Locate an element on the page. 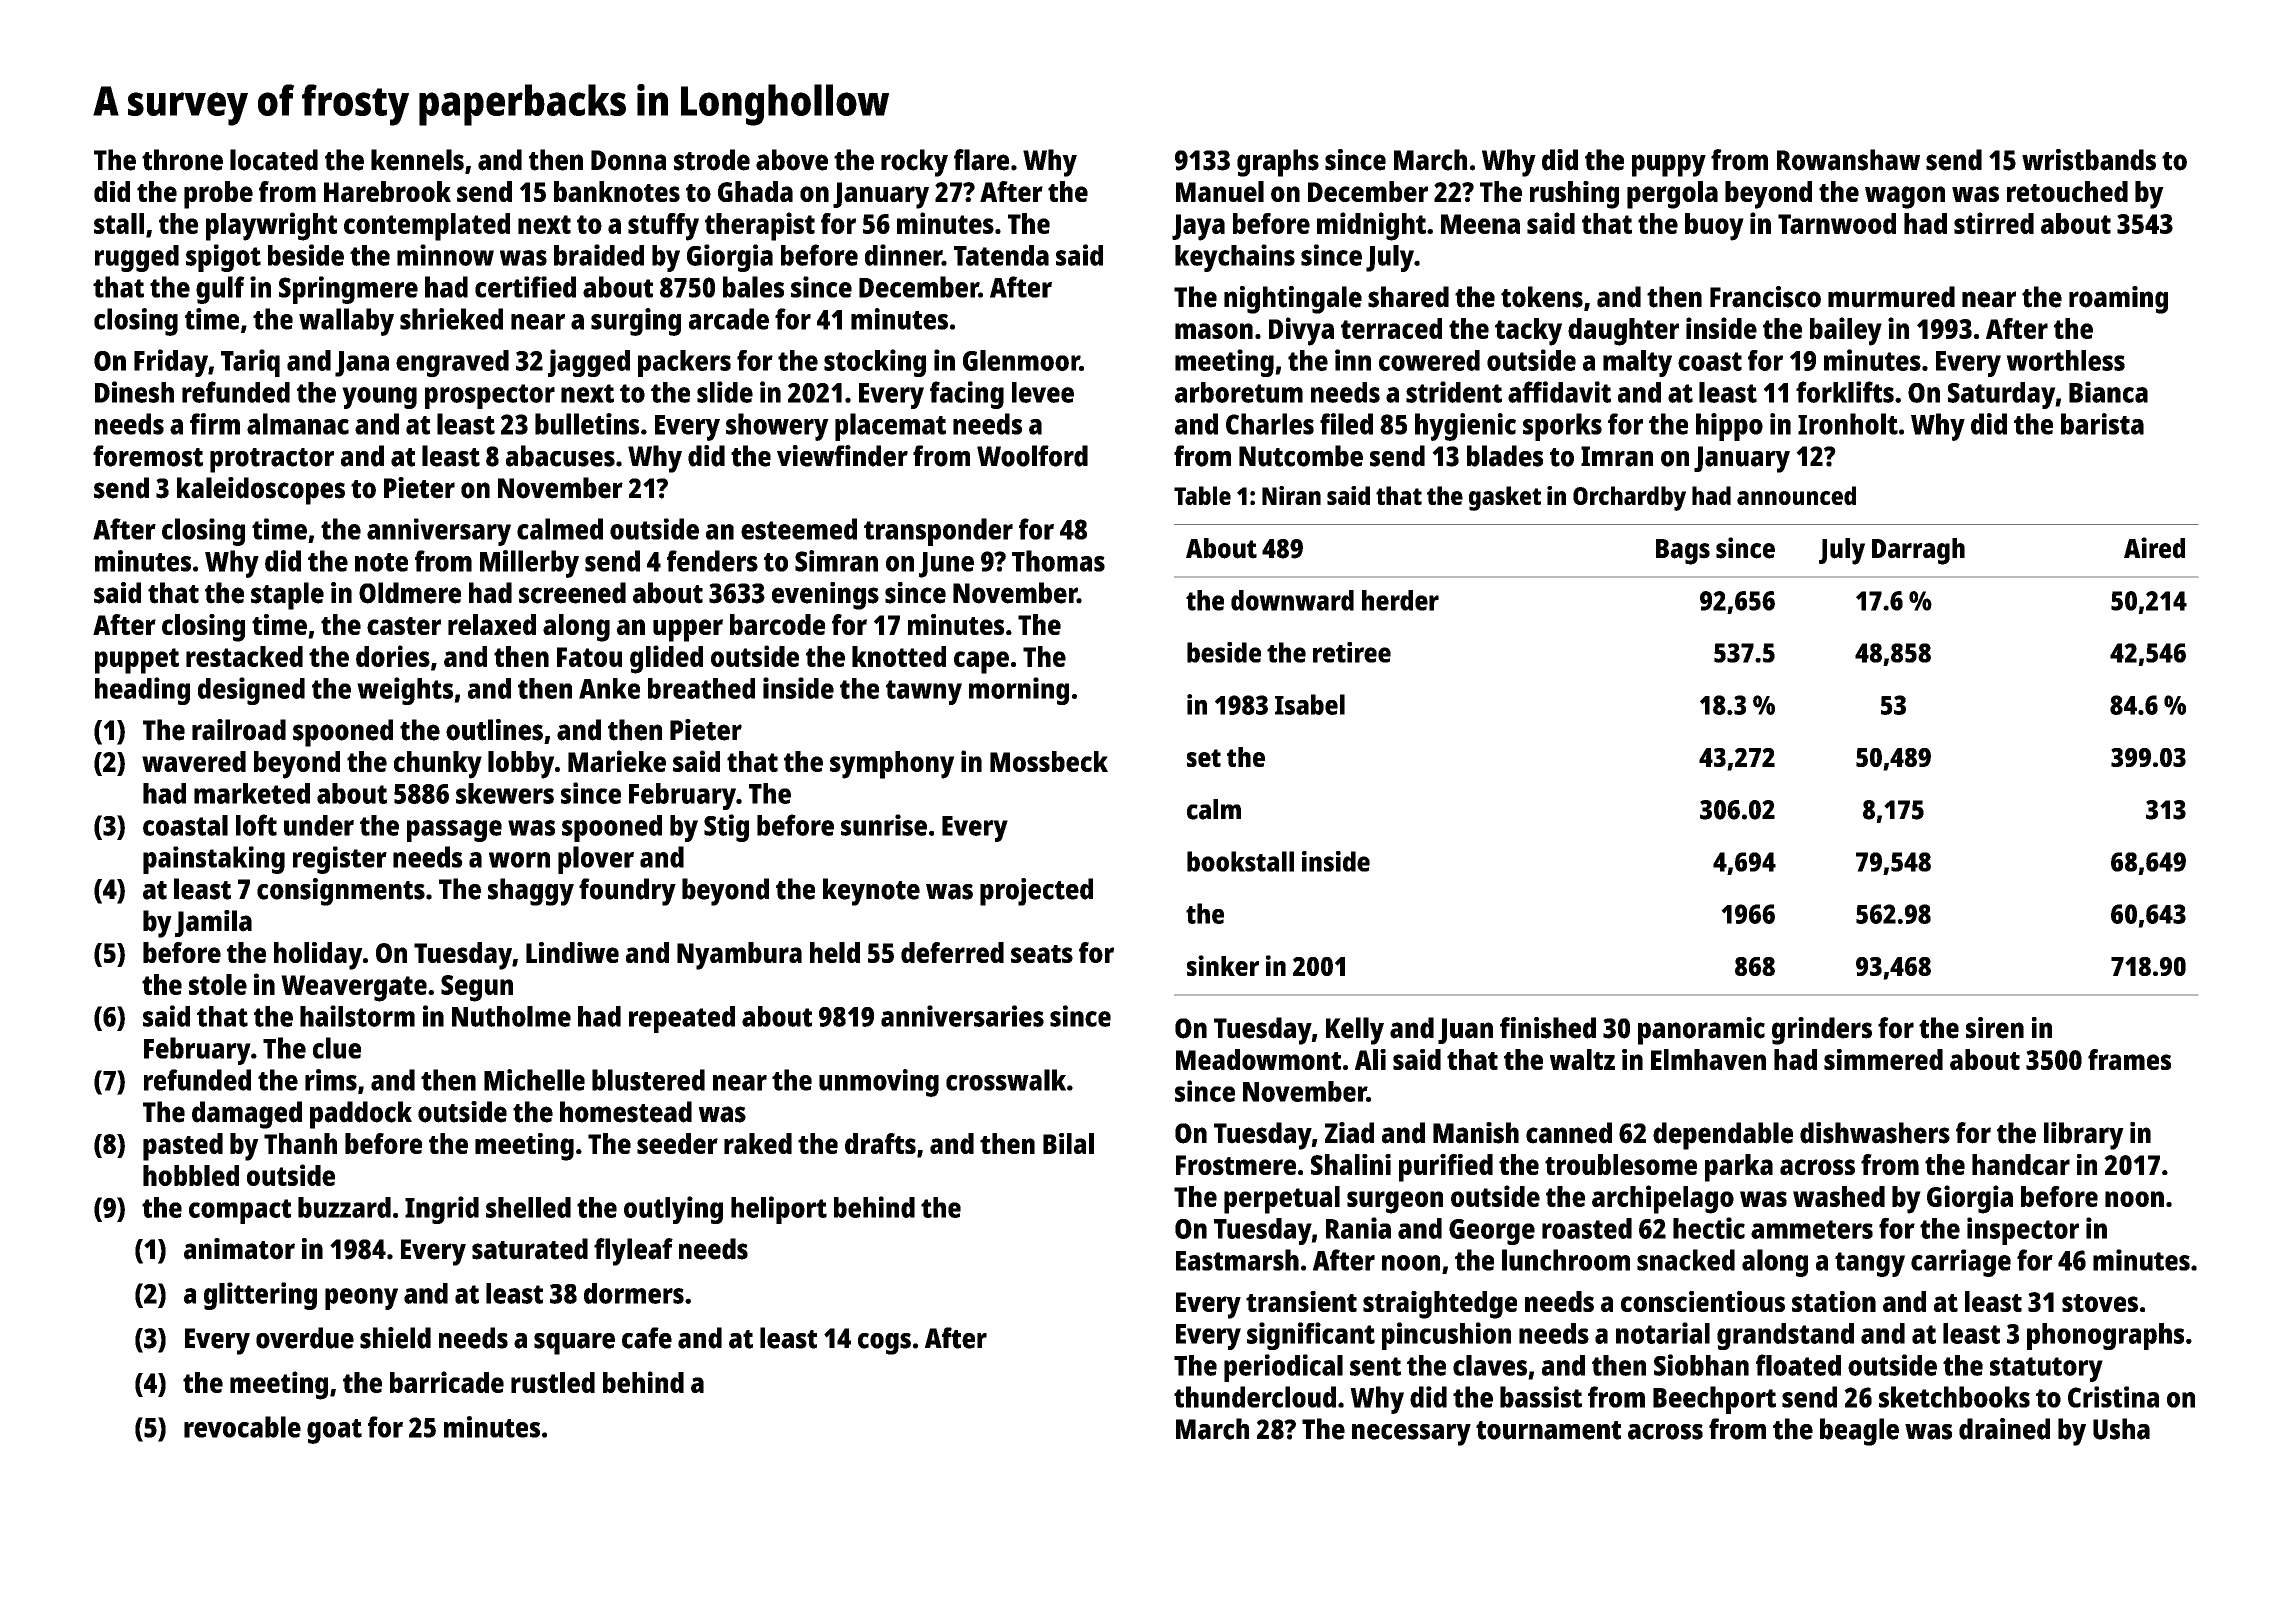 The width and height of the page is (2292, 1620). June is located at coordinates (946, 565).
